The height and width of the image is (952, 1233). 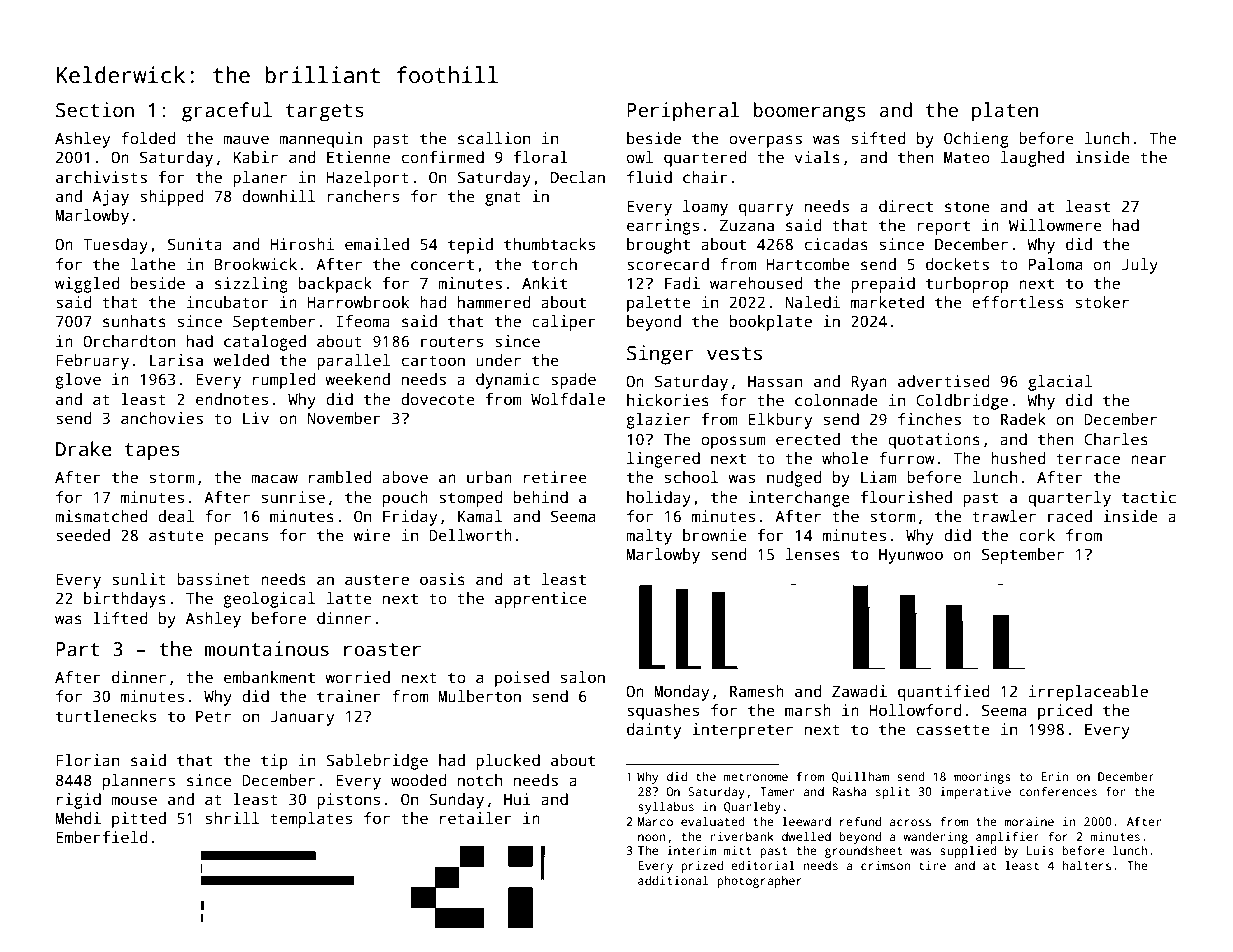 What do you see at coordinates (470, 246) in the image?
I see `tepid` at bounding box center [470, 246].
